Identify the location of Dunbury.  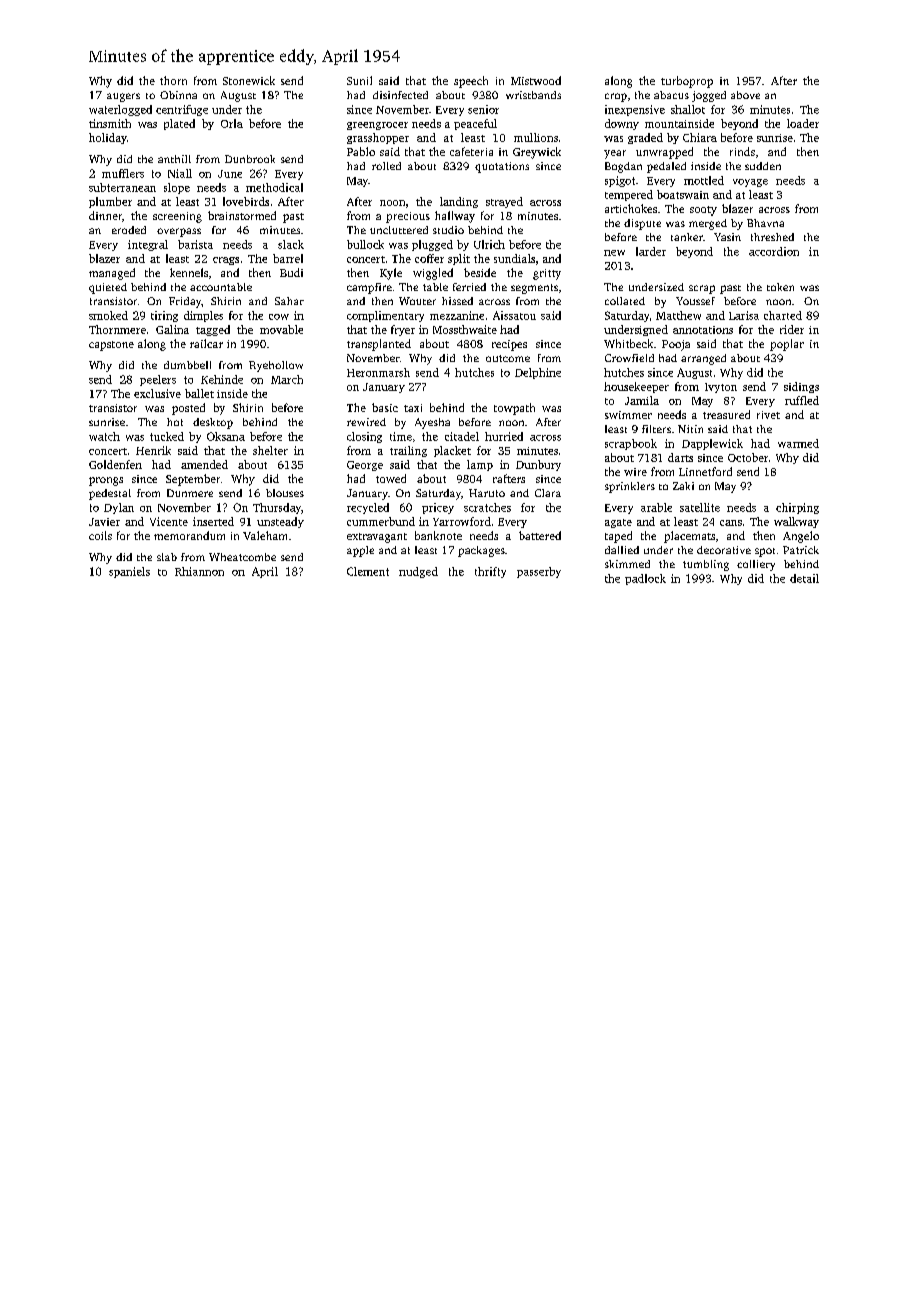
(538, 465).
